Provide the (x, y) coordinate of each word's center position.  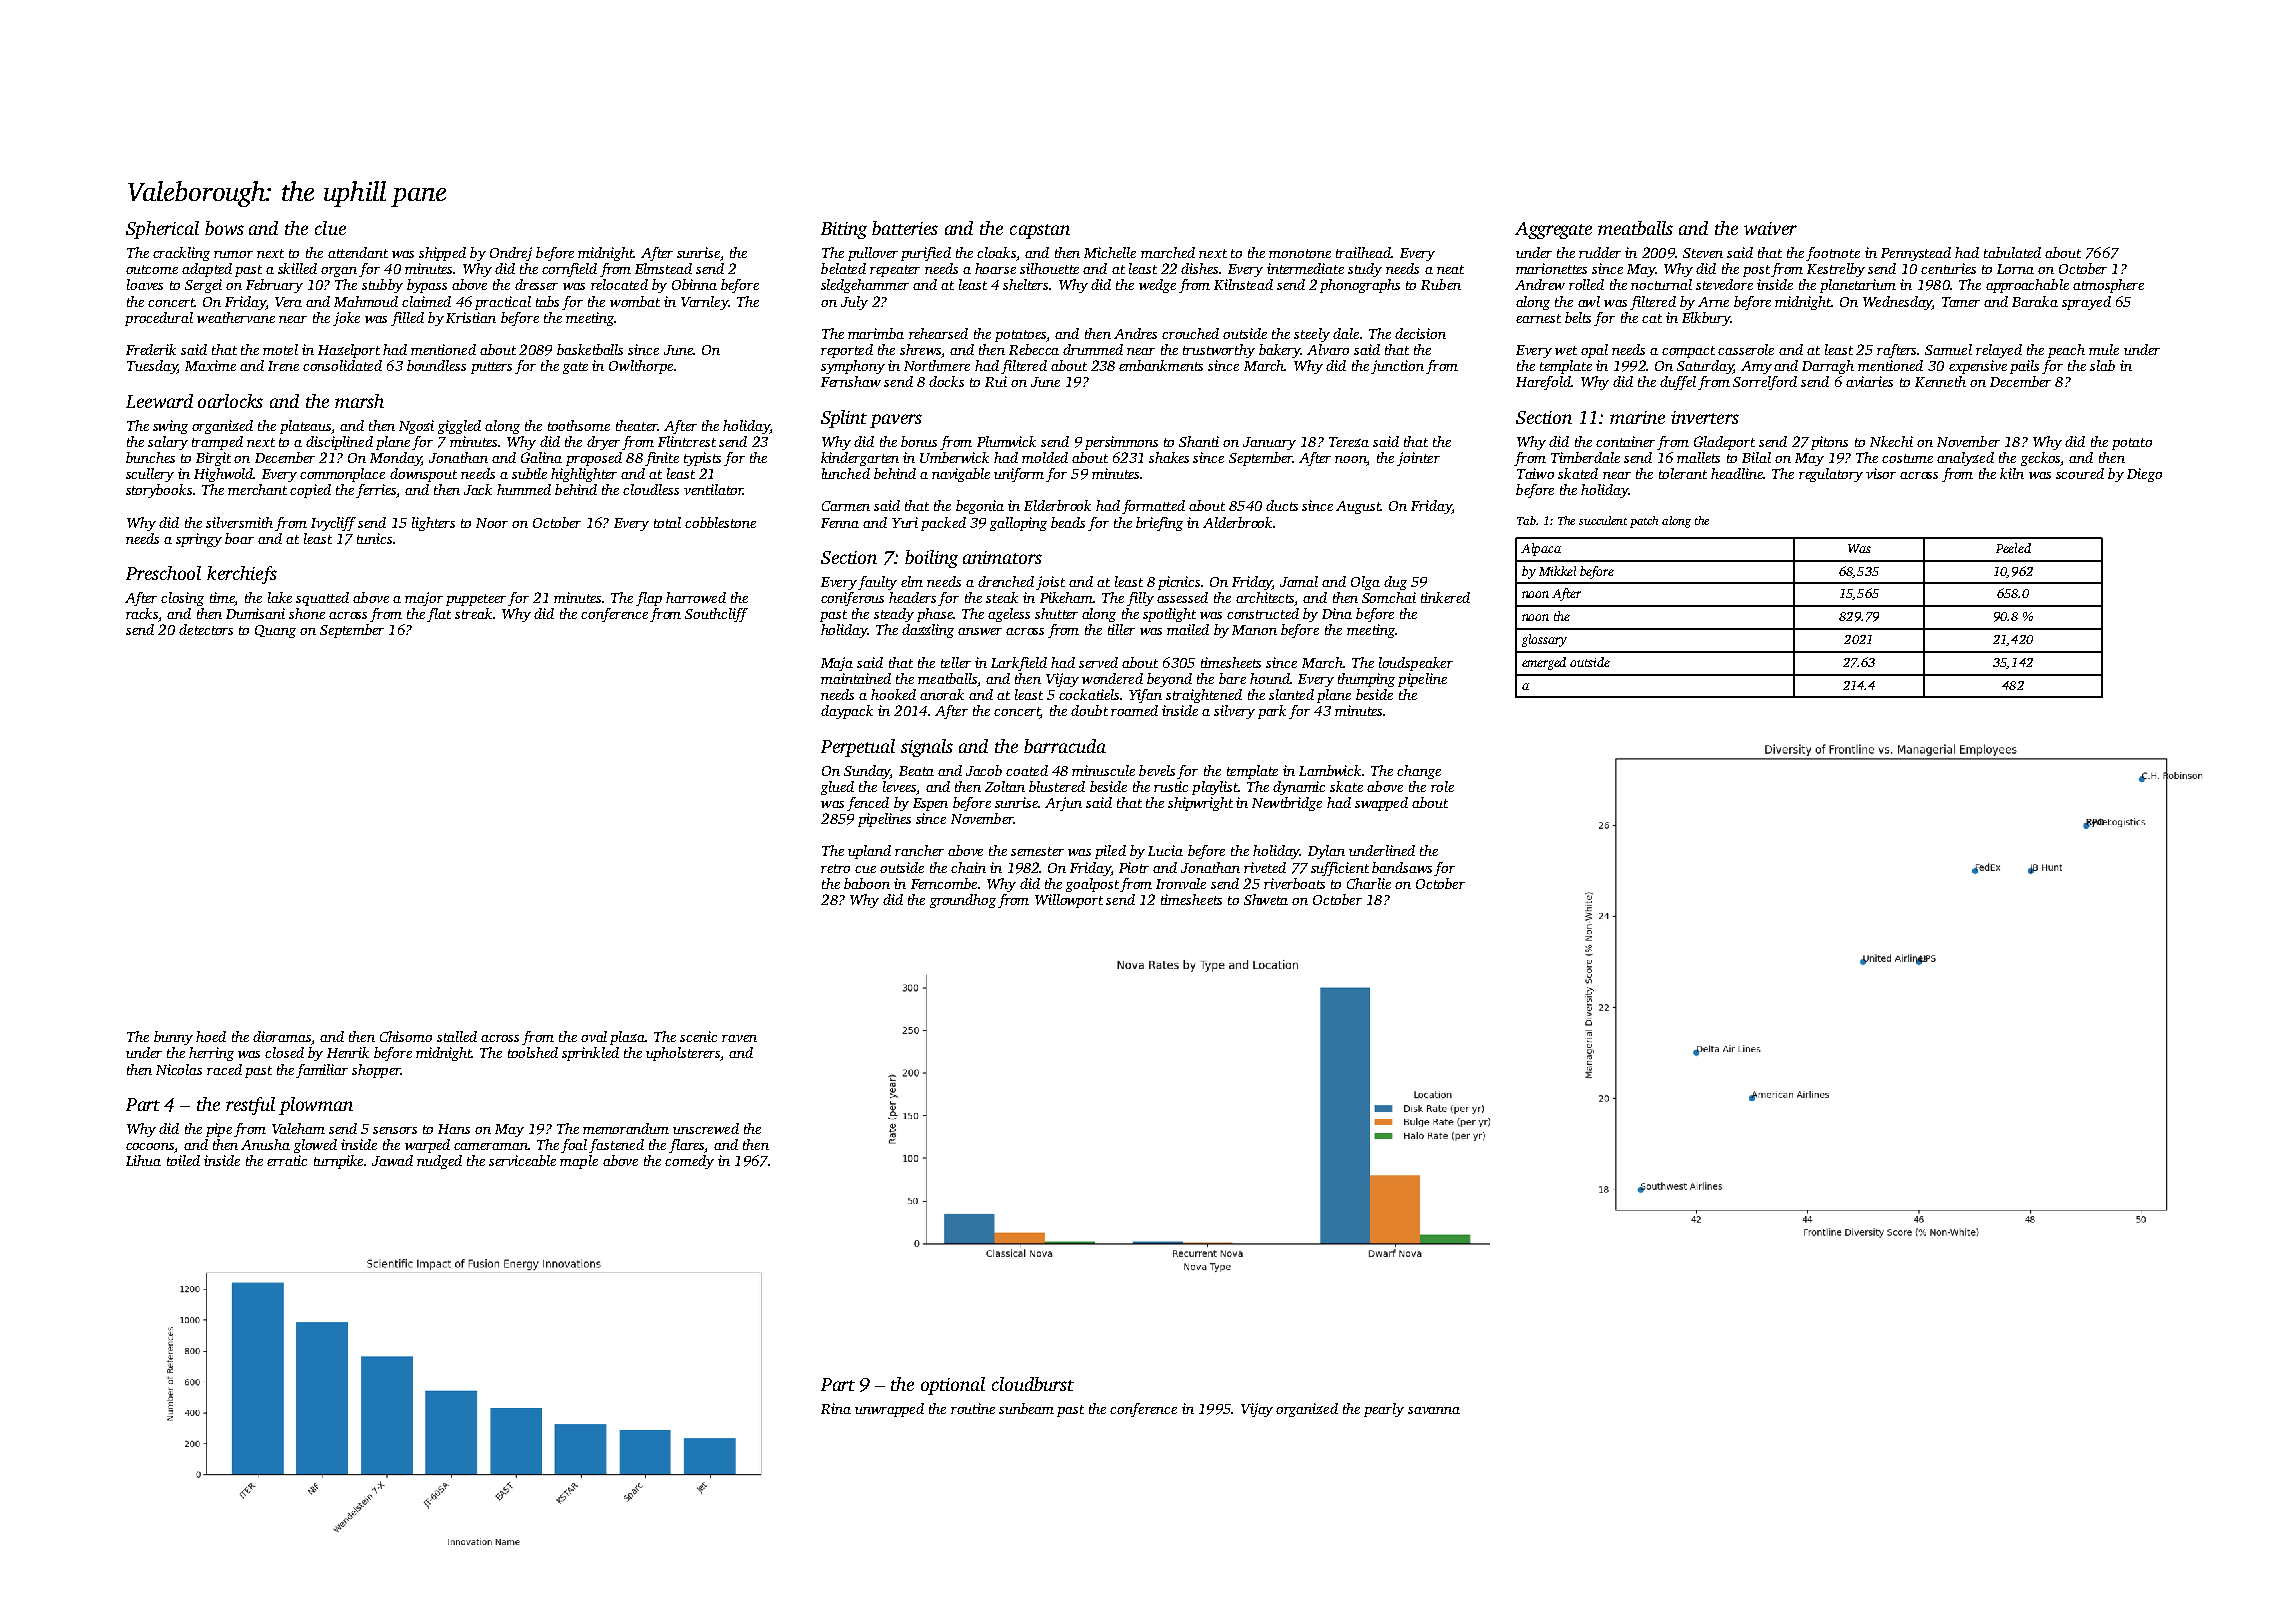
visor (1881, 473)
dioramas (282, 1036)
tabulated (2012, 252)
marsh (359, 401)
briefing (1159, 524)
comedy (689, 1162)
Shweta (1266, 899)
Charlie (1369, 883)
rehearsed (938, 333)
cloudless (651, 489)
